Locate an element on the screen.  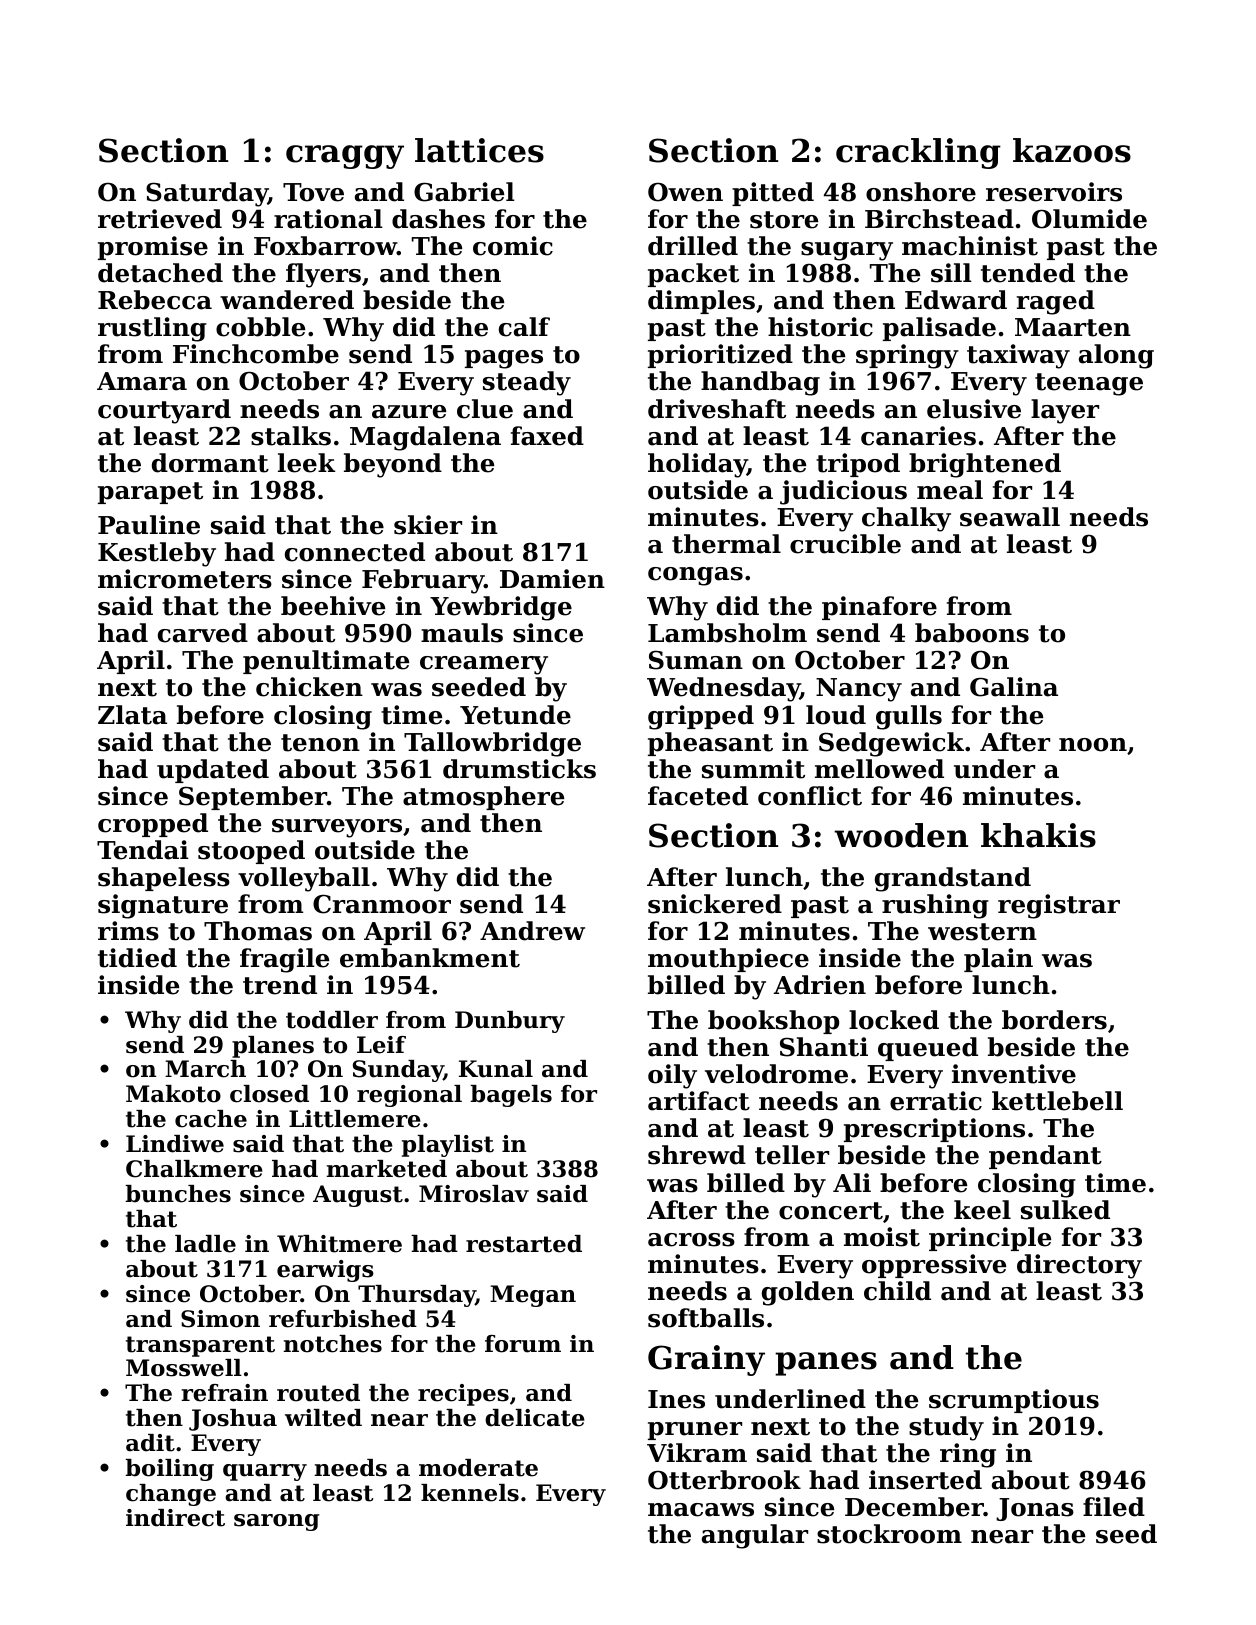
Birchstead is located at coordinates (939, 219).
